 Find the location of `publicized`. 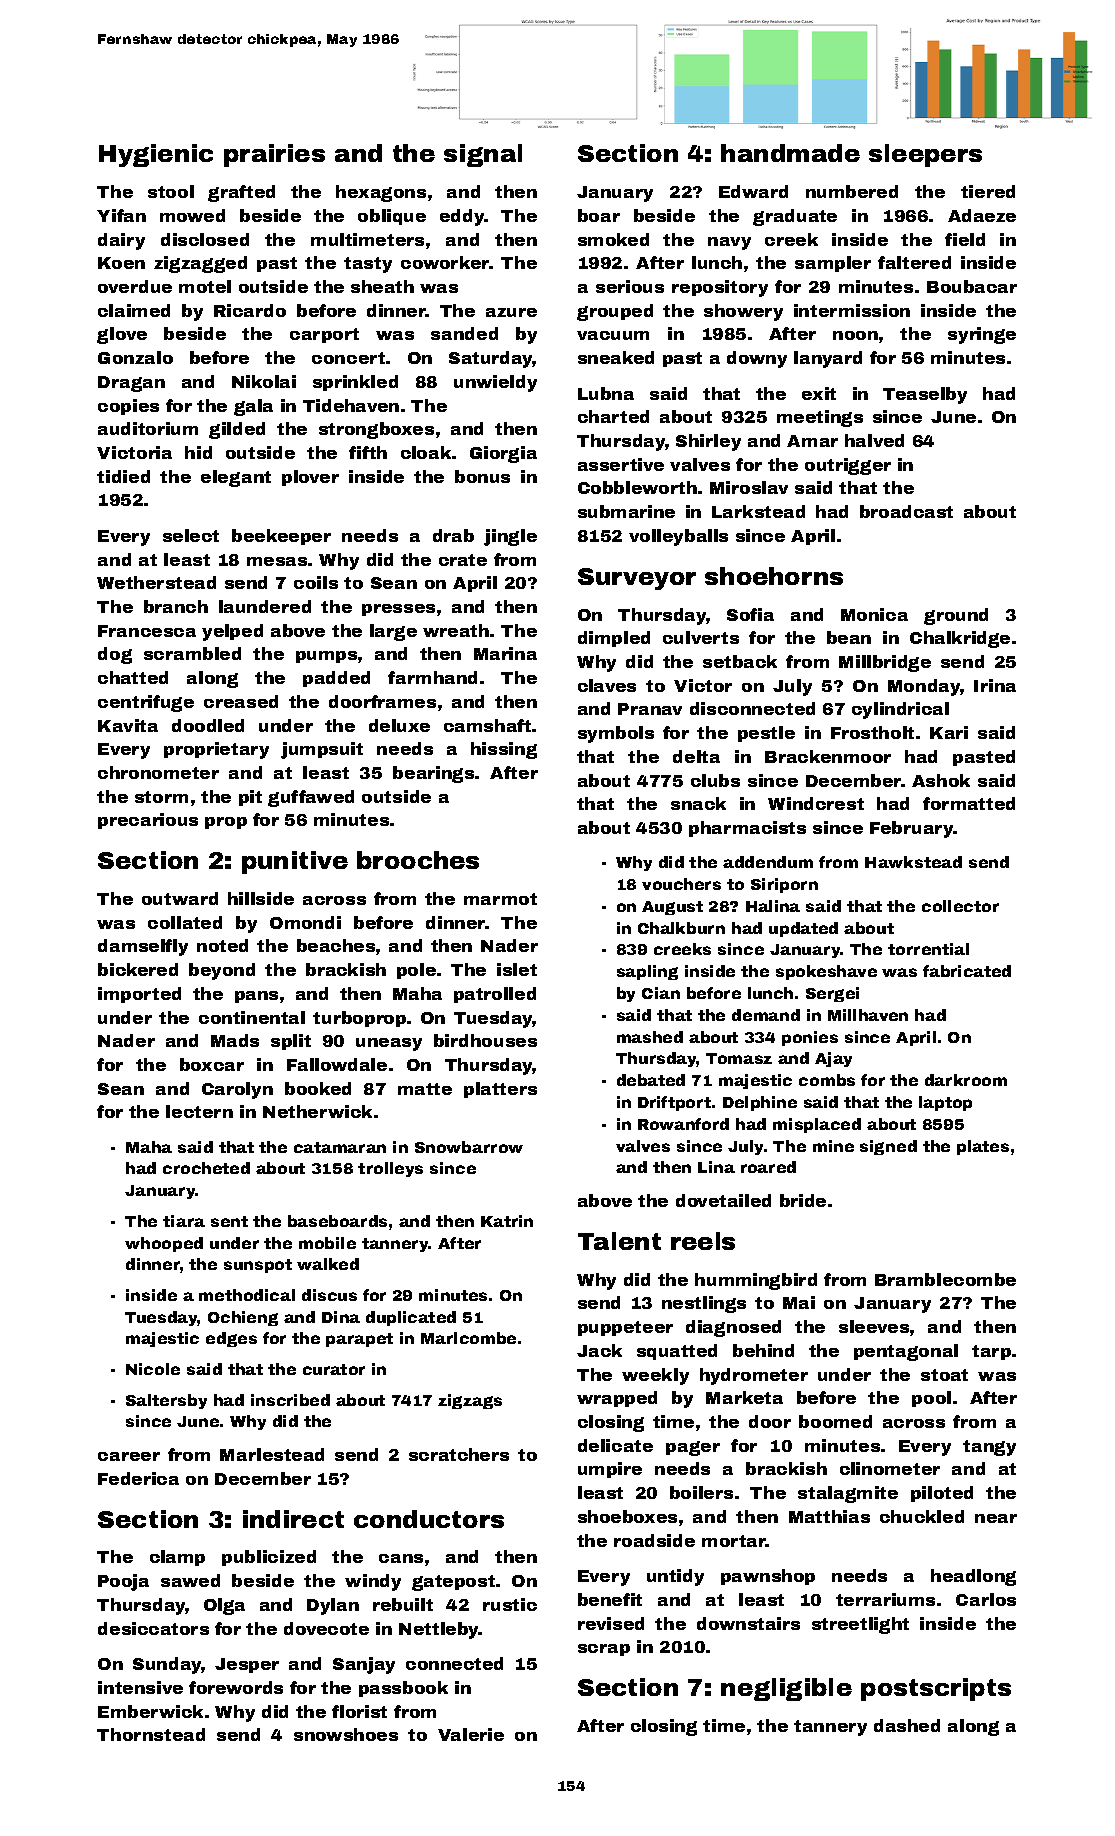

publicized is located at coordinates (269, 1558).
